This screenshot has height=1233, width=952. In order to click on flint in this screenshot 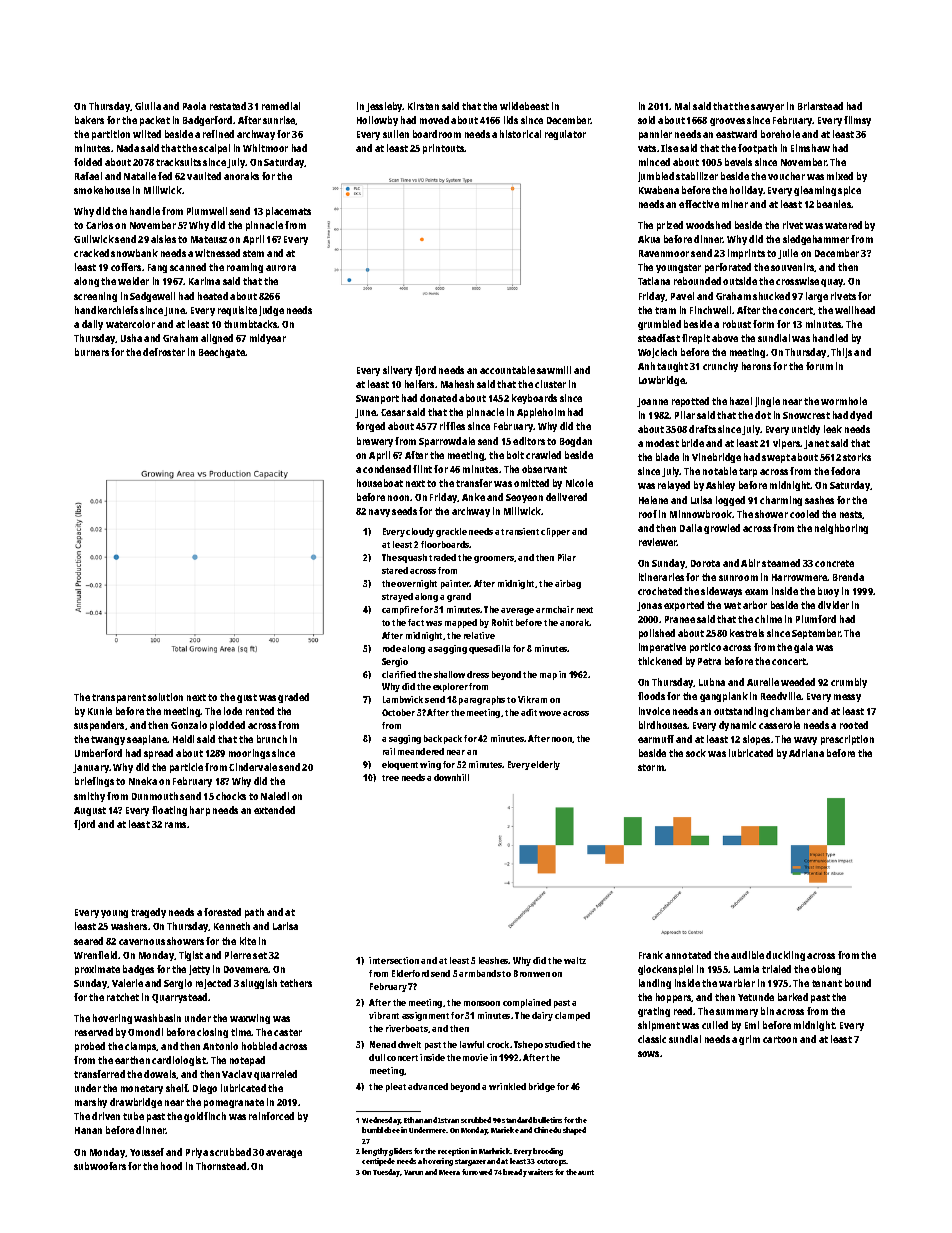, I will do `click(422, 469)`.
